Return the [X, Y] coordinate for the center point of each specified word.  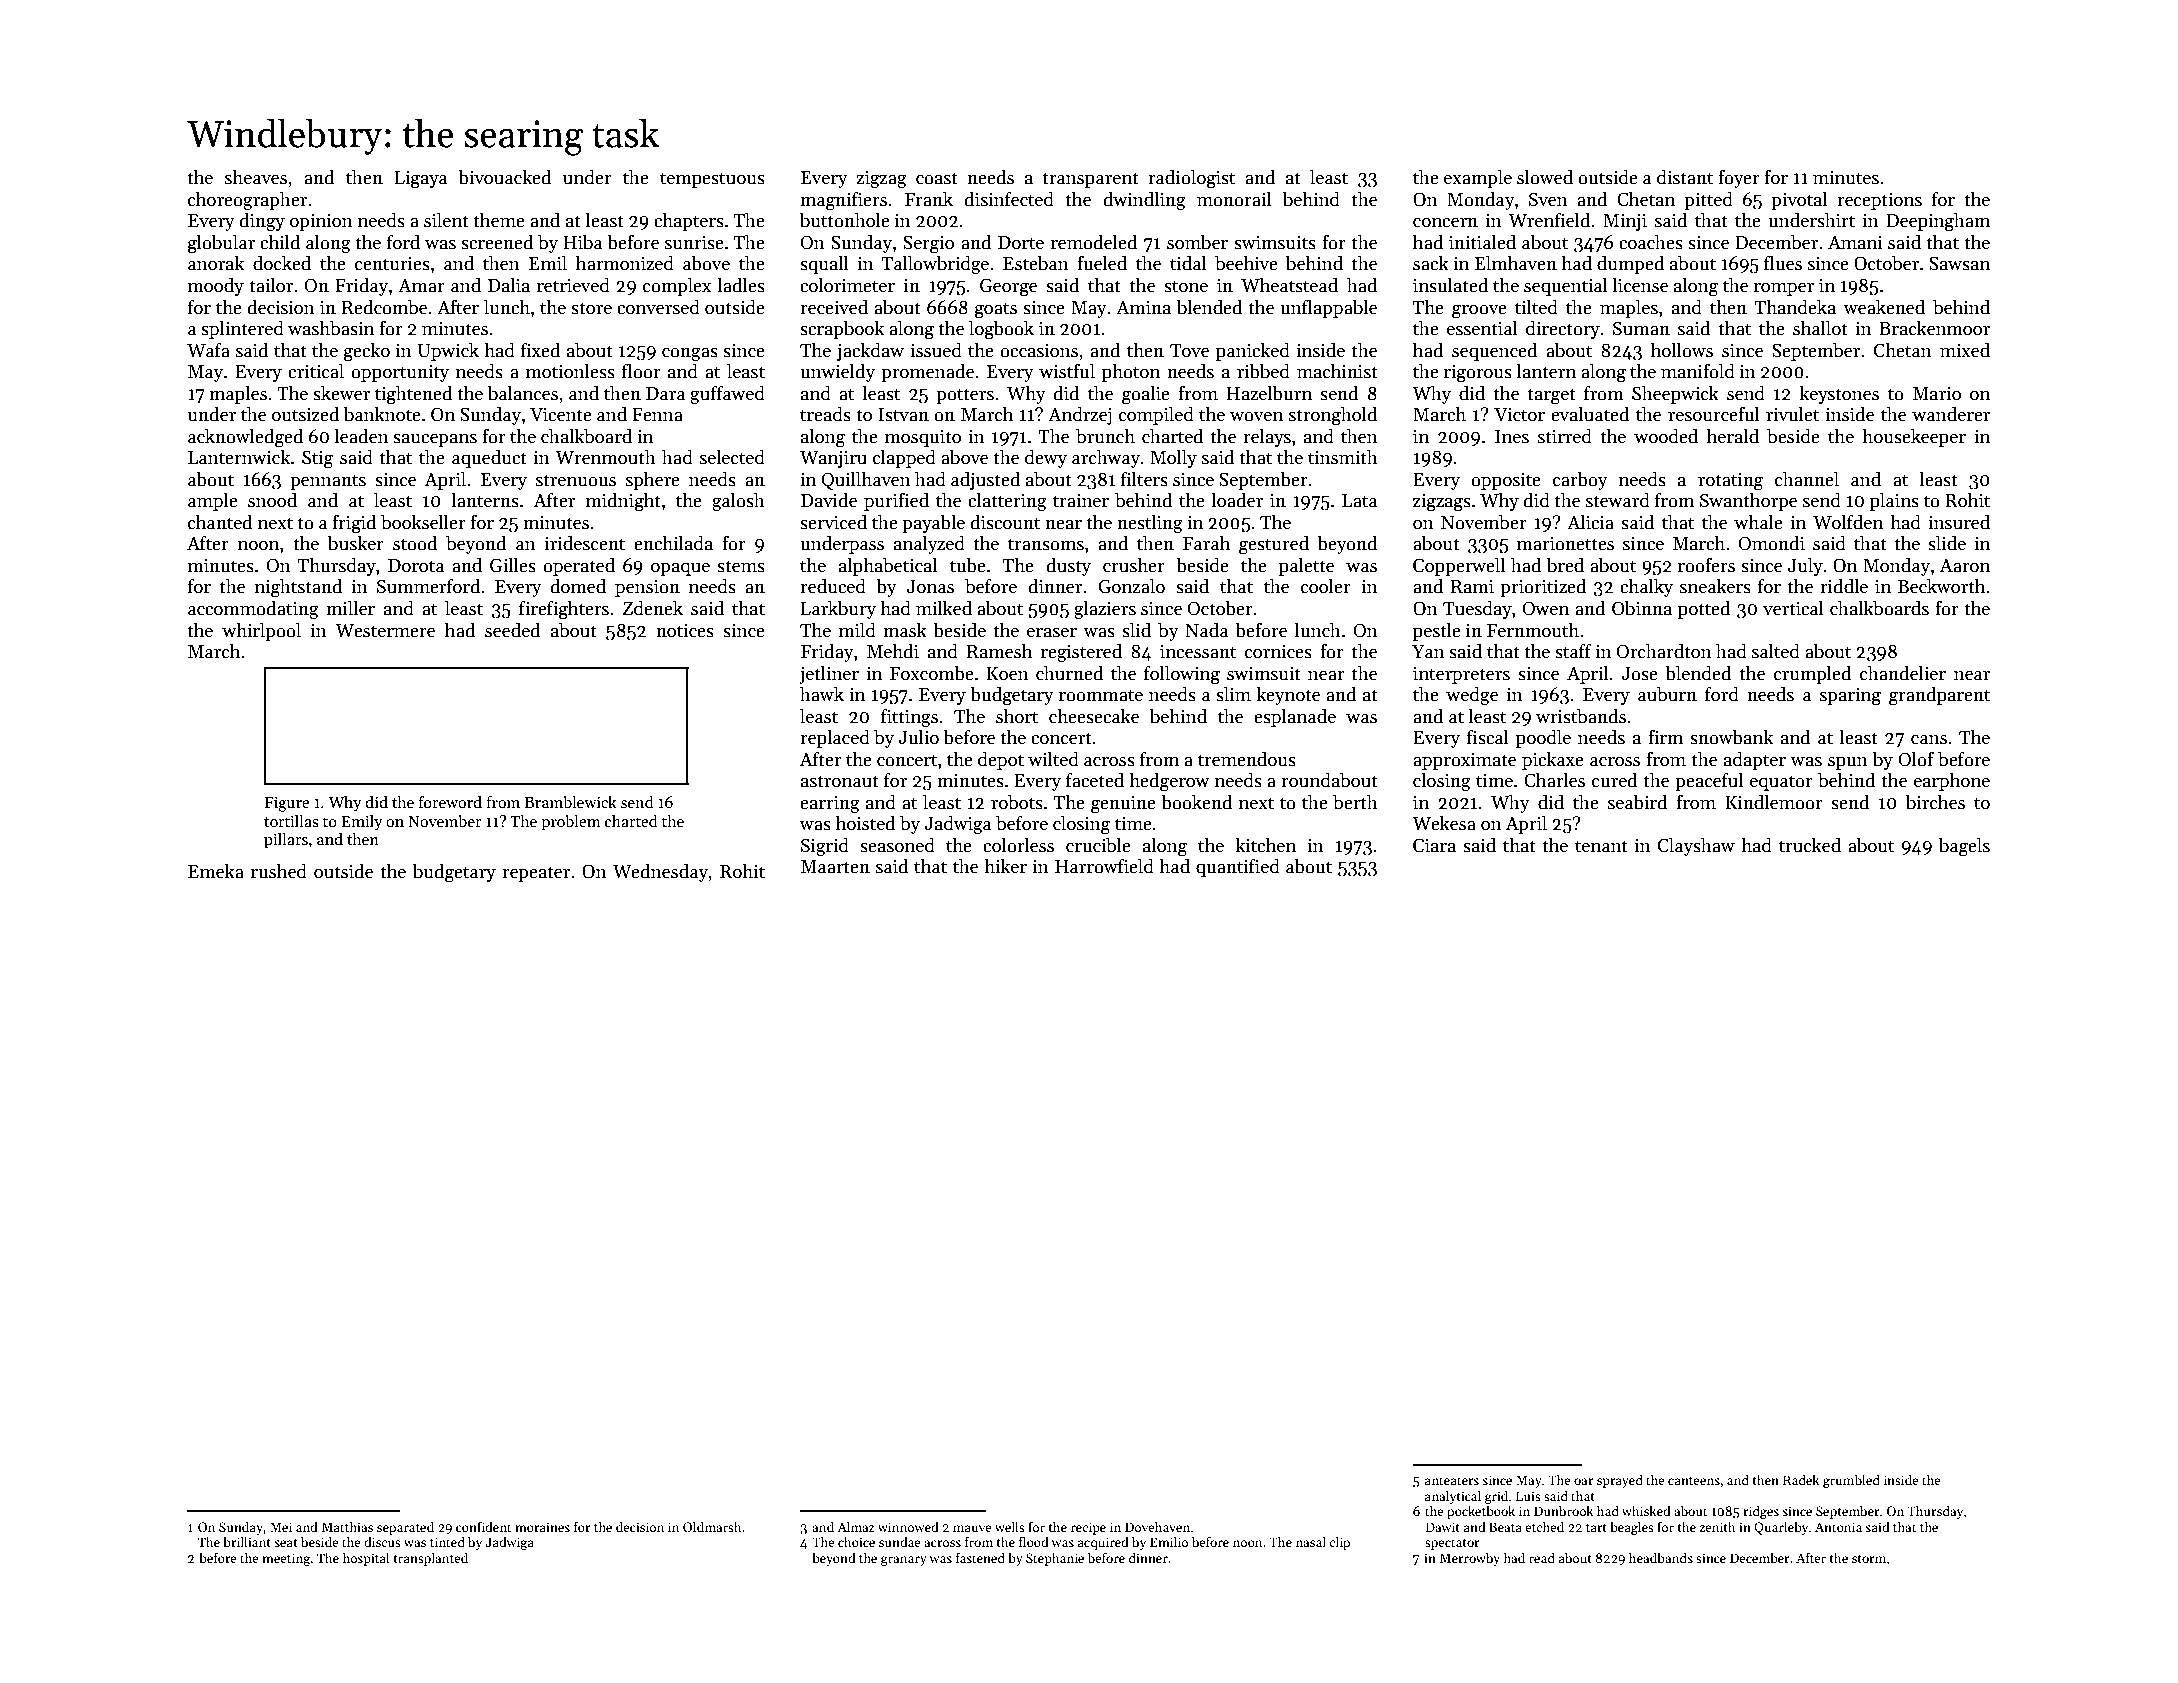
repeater [536, 874]
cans [1929, 740]
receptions [1879, 201]
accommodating [253, 610]
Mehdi [893, 651]
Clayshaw [1696, 846]
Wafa [208, 350]
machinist [1337, 371]
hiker [1005, 866]
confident [484, 1526]
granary [904, 1561]
